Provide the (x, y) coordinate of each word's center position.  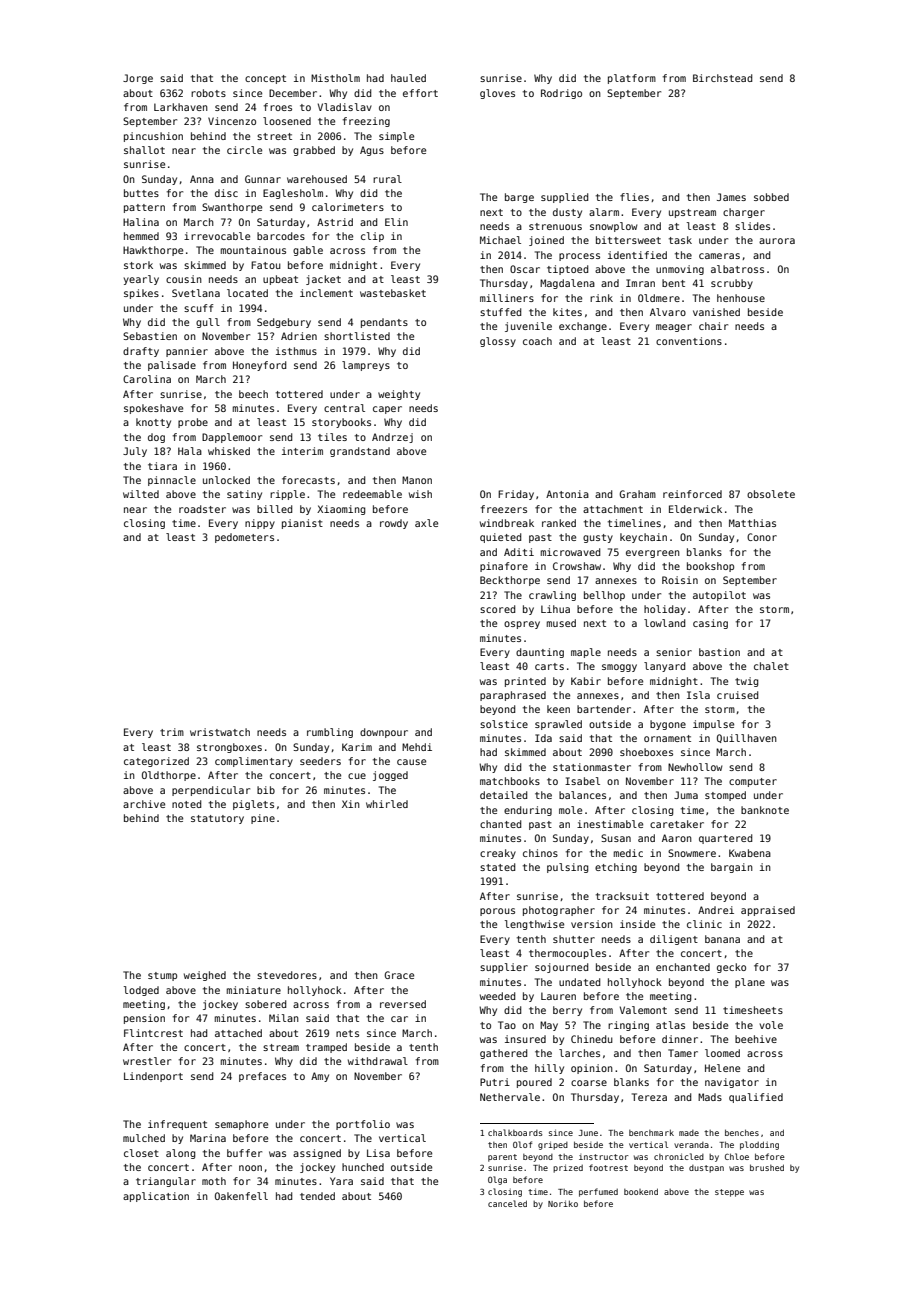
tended (317, 1196)
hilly (549, 1069)
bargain (732, 868)
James (731, 197)
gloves (497, 94)
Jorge (138, 79)
